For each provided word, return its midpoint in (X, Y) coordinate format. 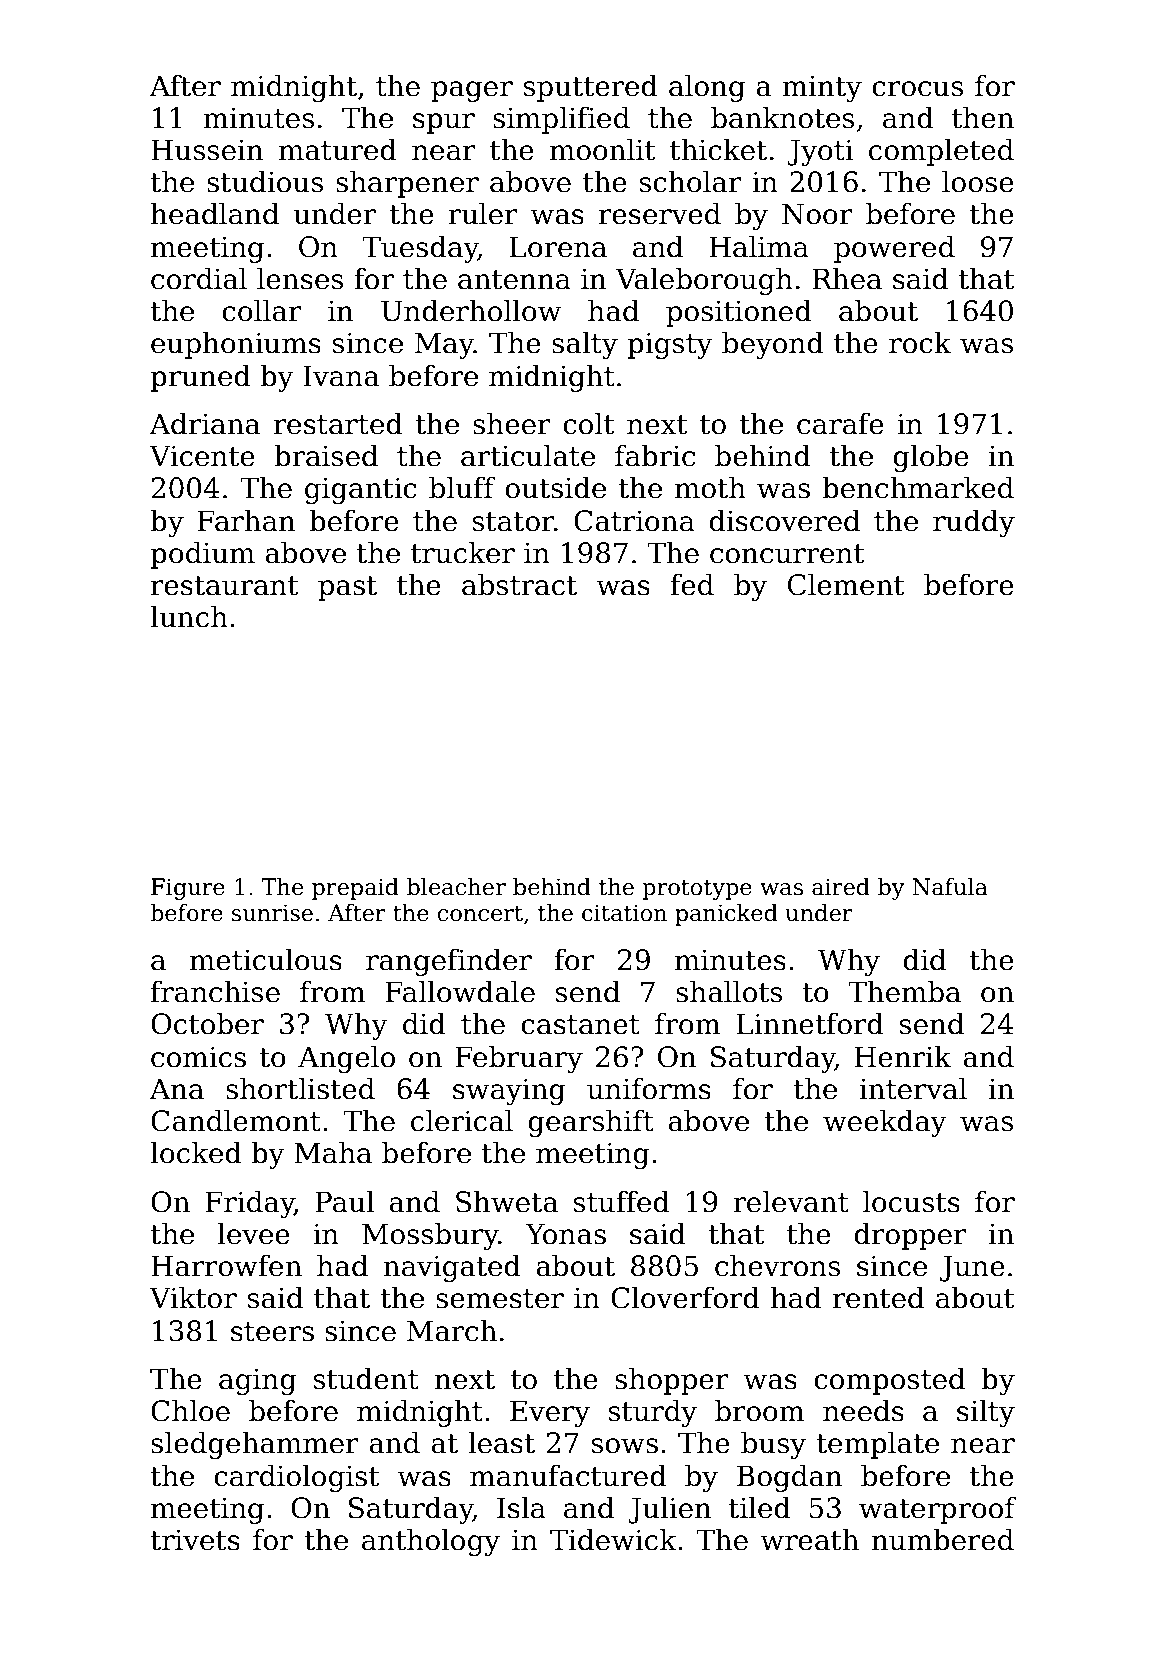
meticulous (266, 959)
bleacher (456, 886)
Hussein (207, 150)
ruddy (974, 523)
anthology (431, 1542)
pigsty (670, 345)
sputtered (591, 88)
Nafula (950, 886)
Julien (669, 1510)
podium (202, 555)
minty (822, 88)
